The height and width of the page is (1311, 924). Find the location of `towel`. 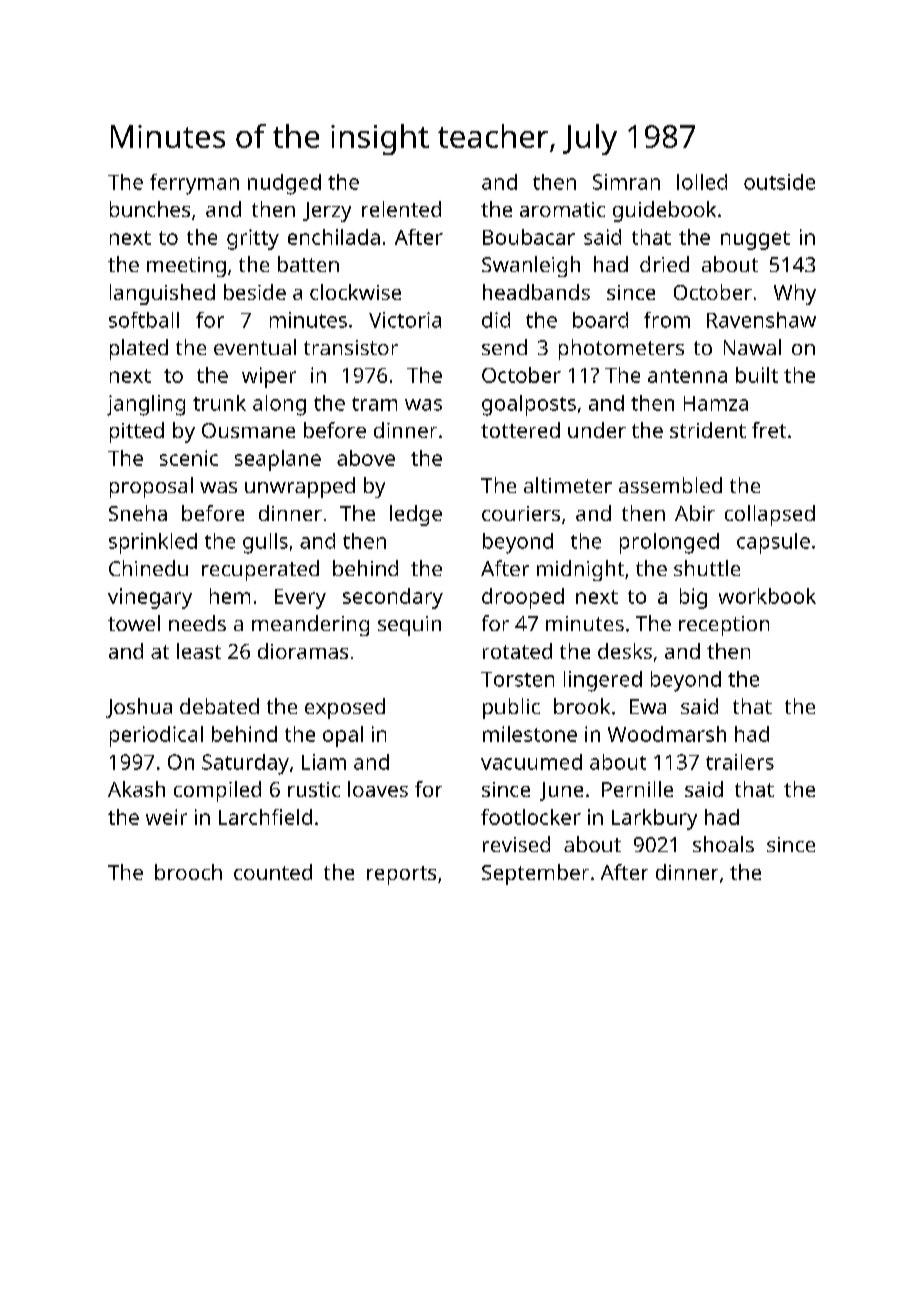

towel is located at coordinates (134, 623).
